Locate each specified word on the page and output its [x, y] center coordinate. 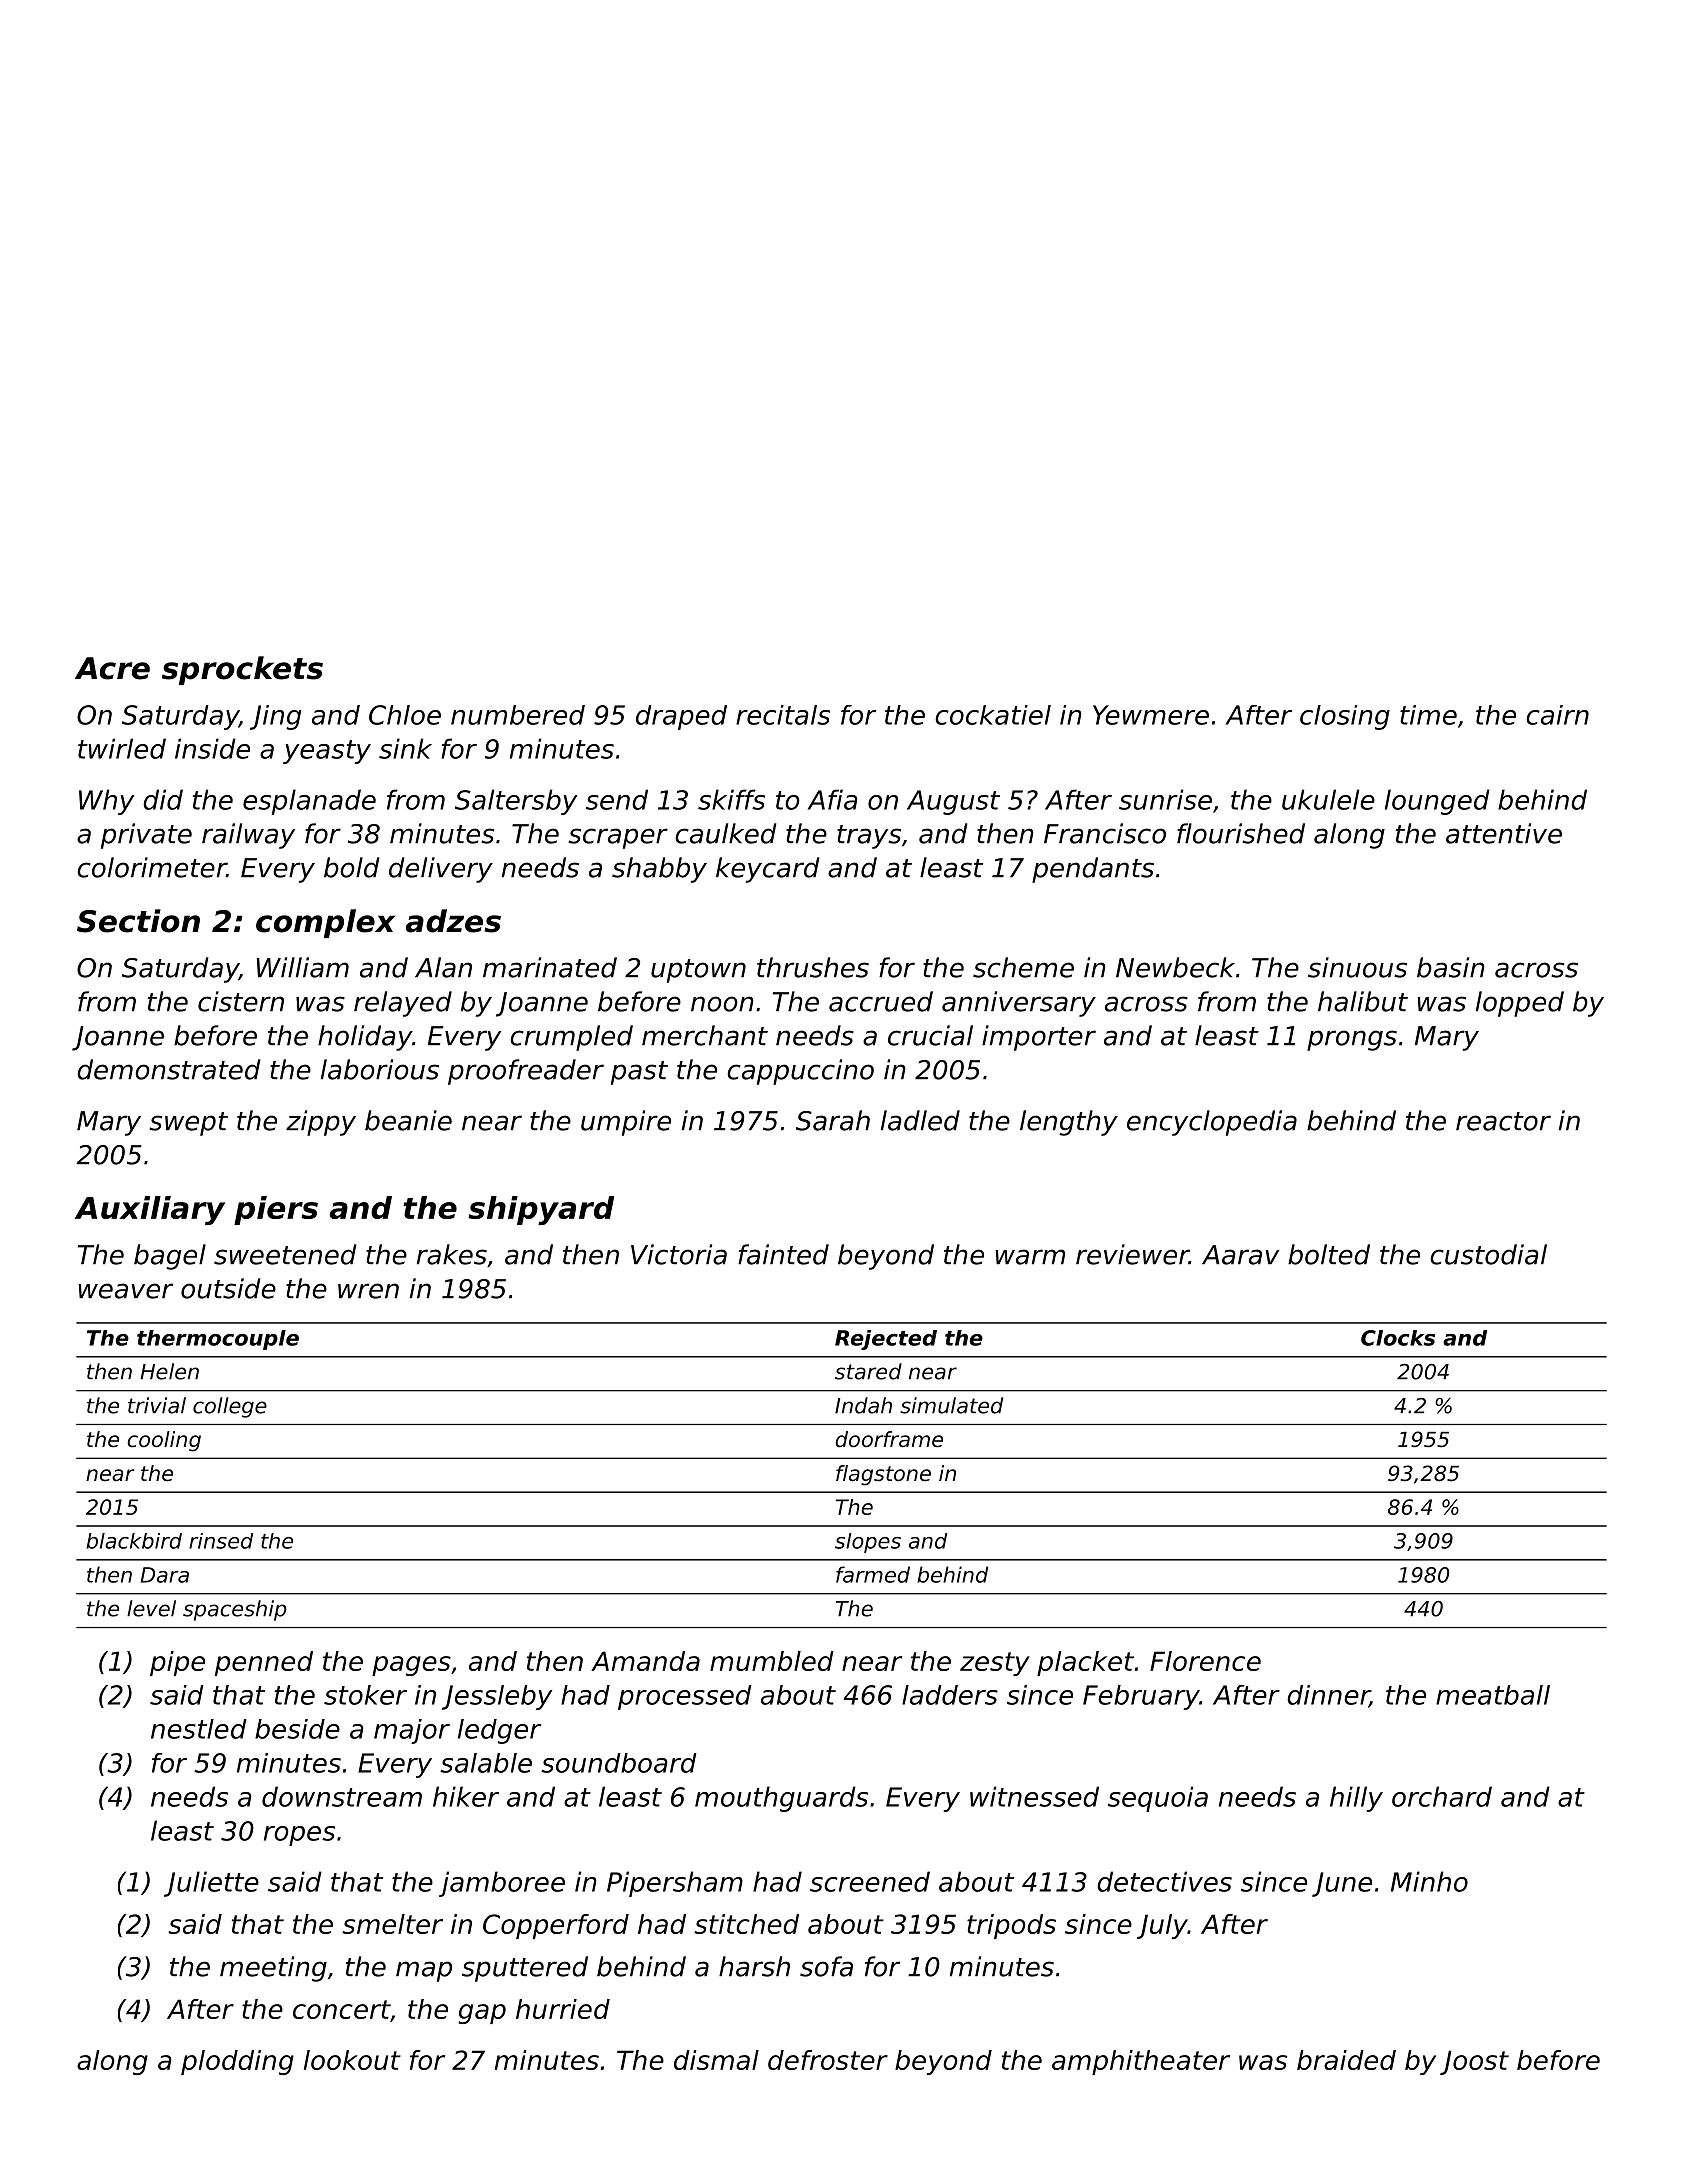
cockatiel [993, 715]
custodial [1488, 1254]
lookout [352, 2060]
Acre [112, 668]
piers [276, 1210]
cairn [1557, 715]
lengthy [1069, 1123]
